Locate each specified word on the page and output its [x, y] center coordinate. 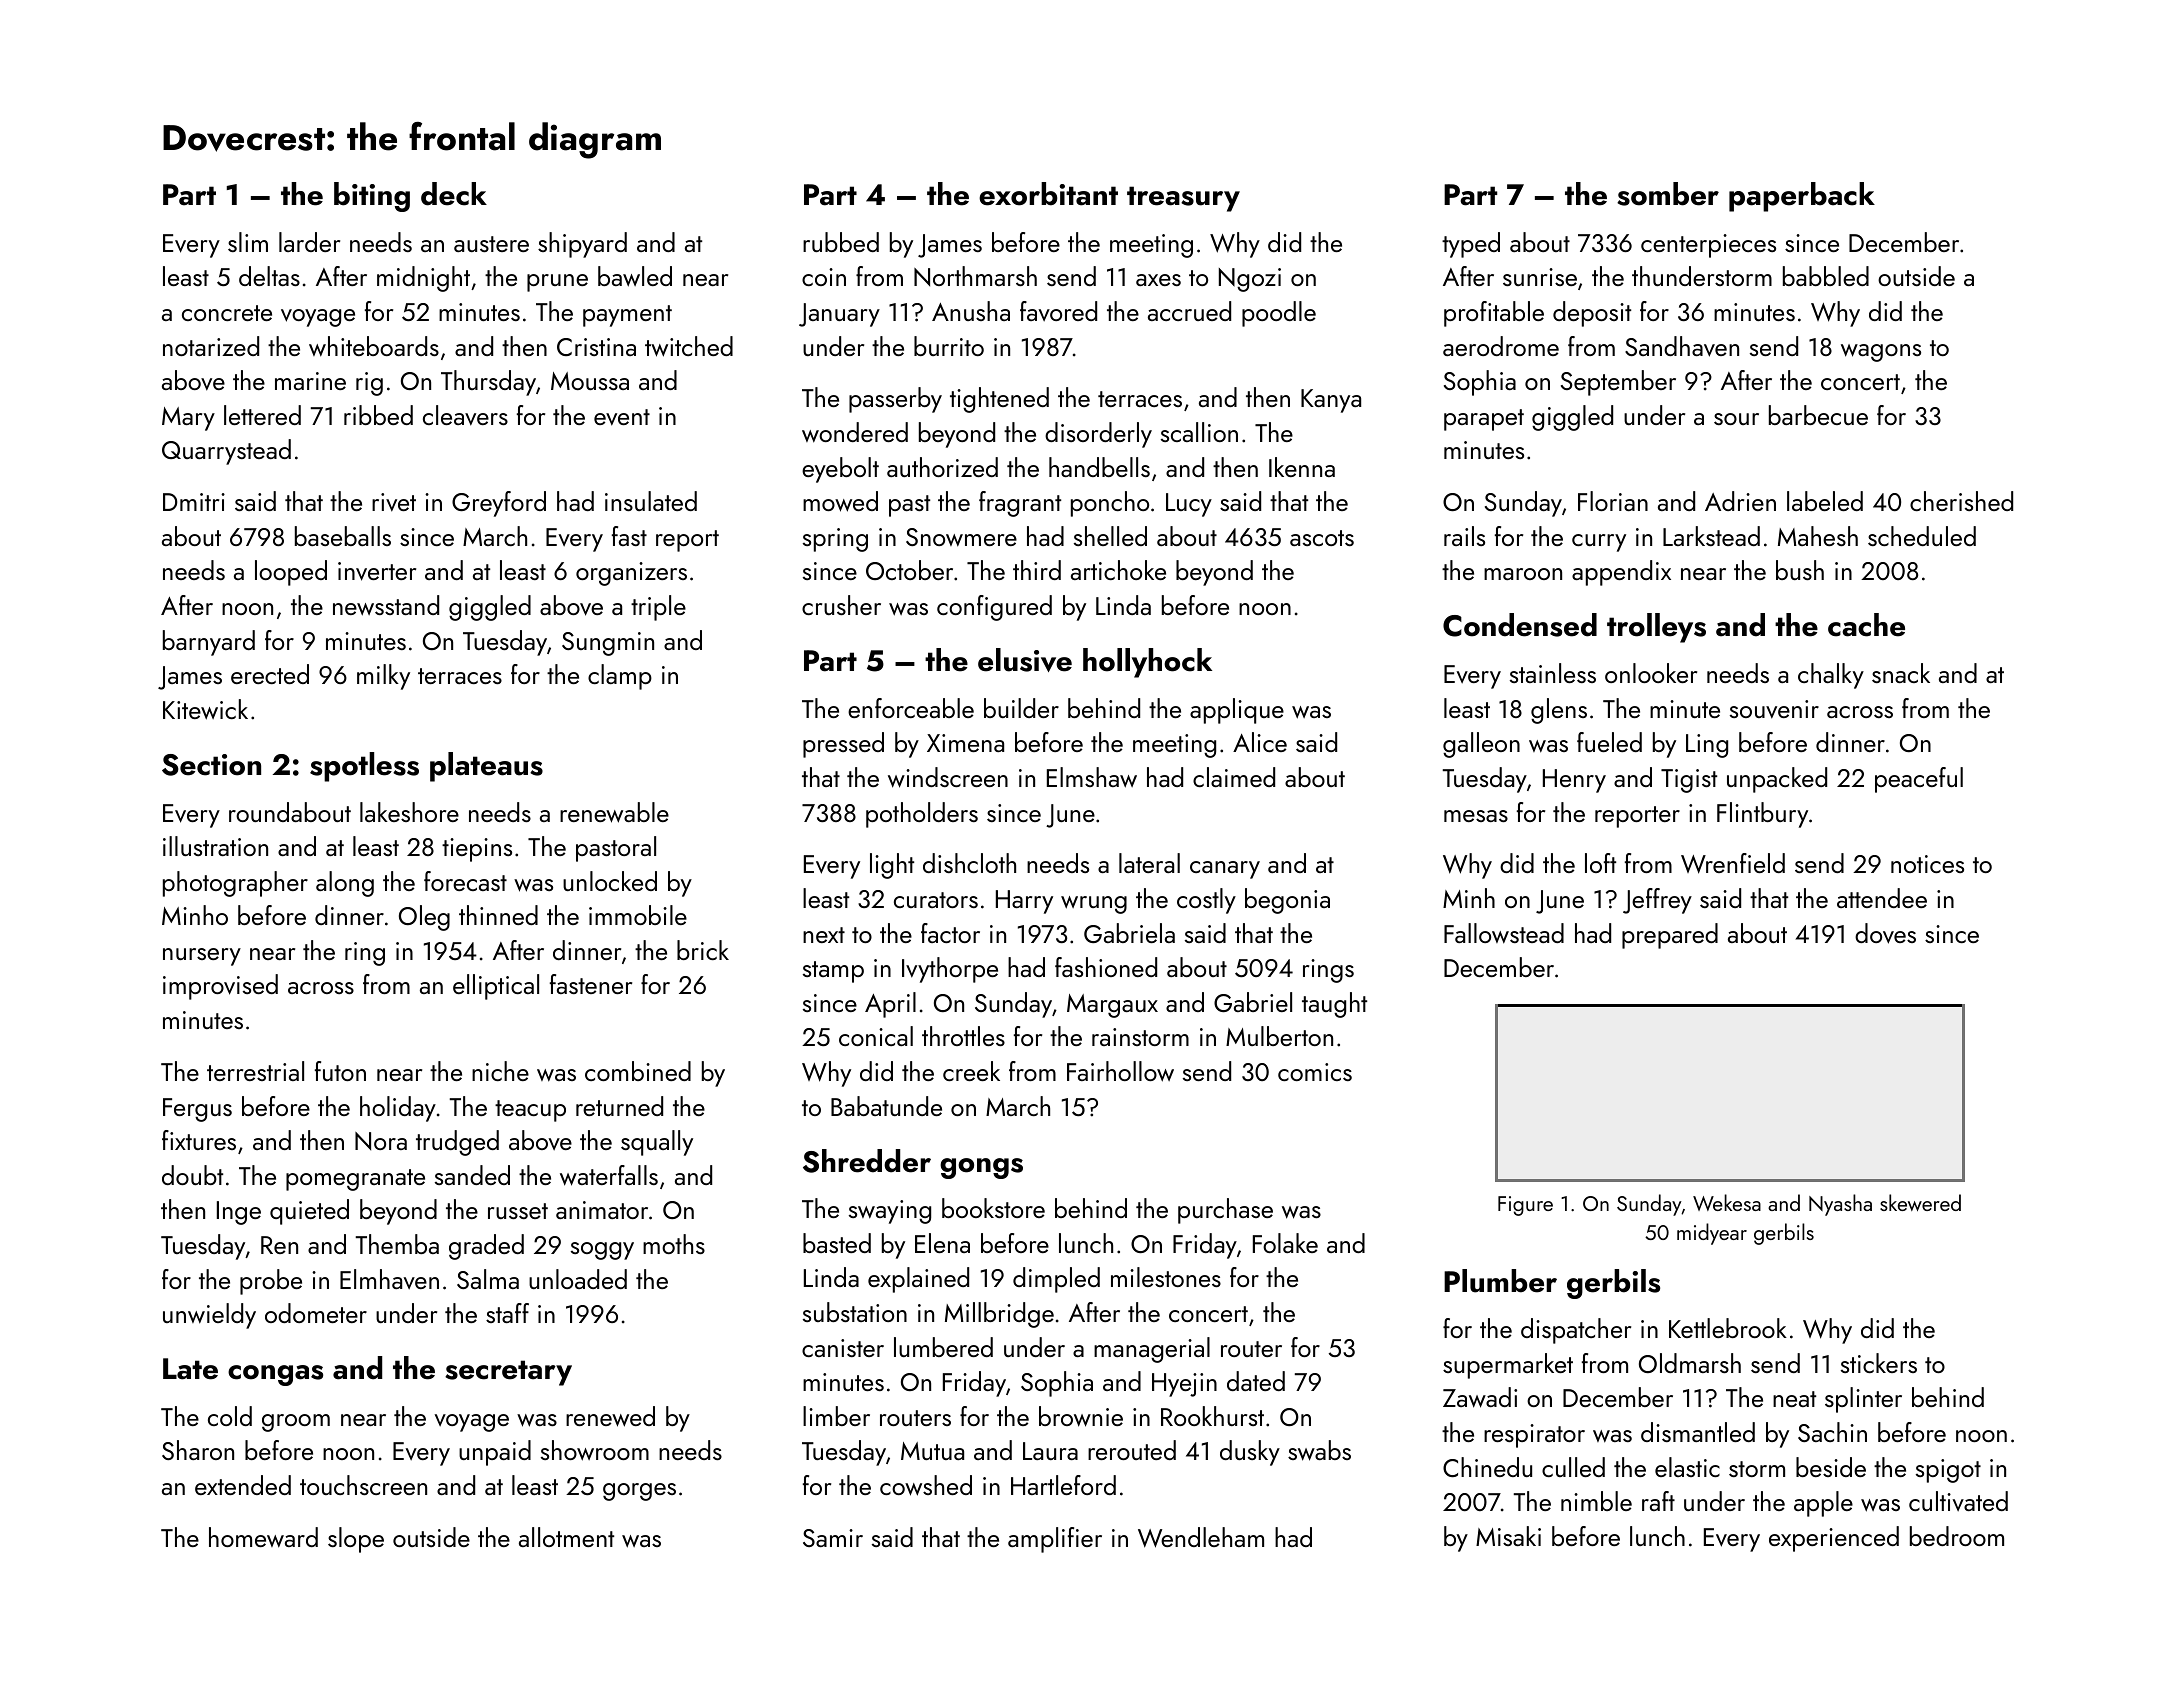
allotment [566, 1537]
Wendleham [1201, 1537]
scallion [1199, 432]
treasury [1183, 199]
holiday [398, 1109]
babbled [1826, 276]
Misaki [1508, 1536]
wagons [1881, 353]
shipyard [582, 245]
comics [1315, 1072]
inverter [377, 571]
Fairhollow [1120, 1071]
